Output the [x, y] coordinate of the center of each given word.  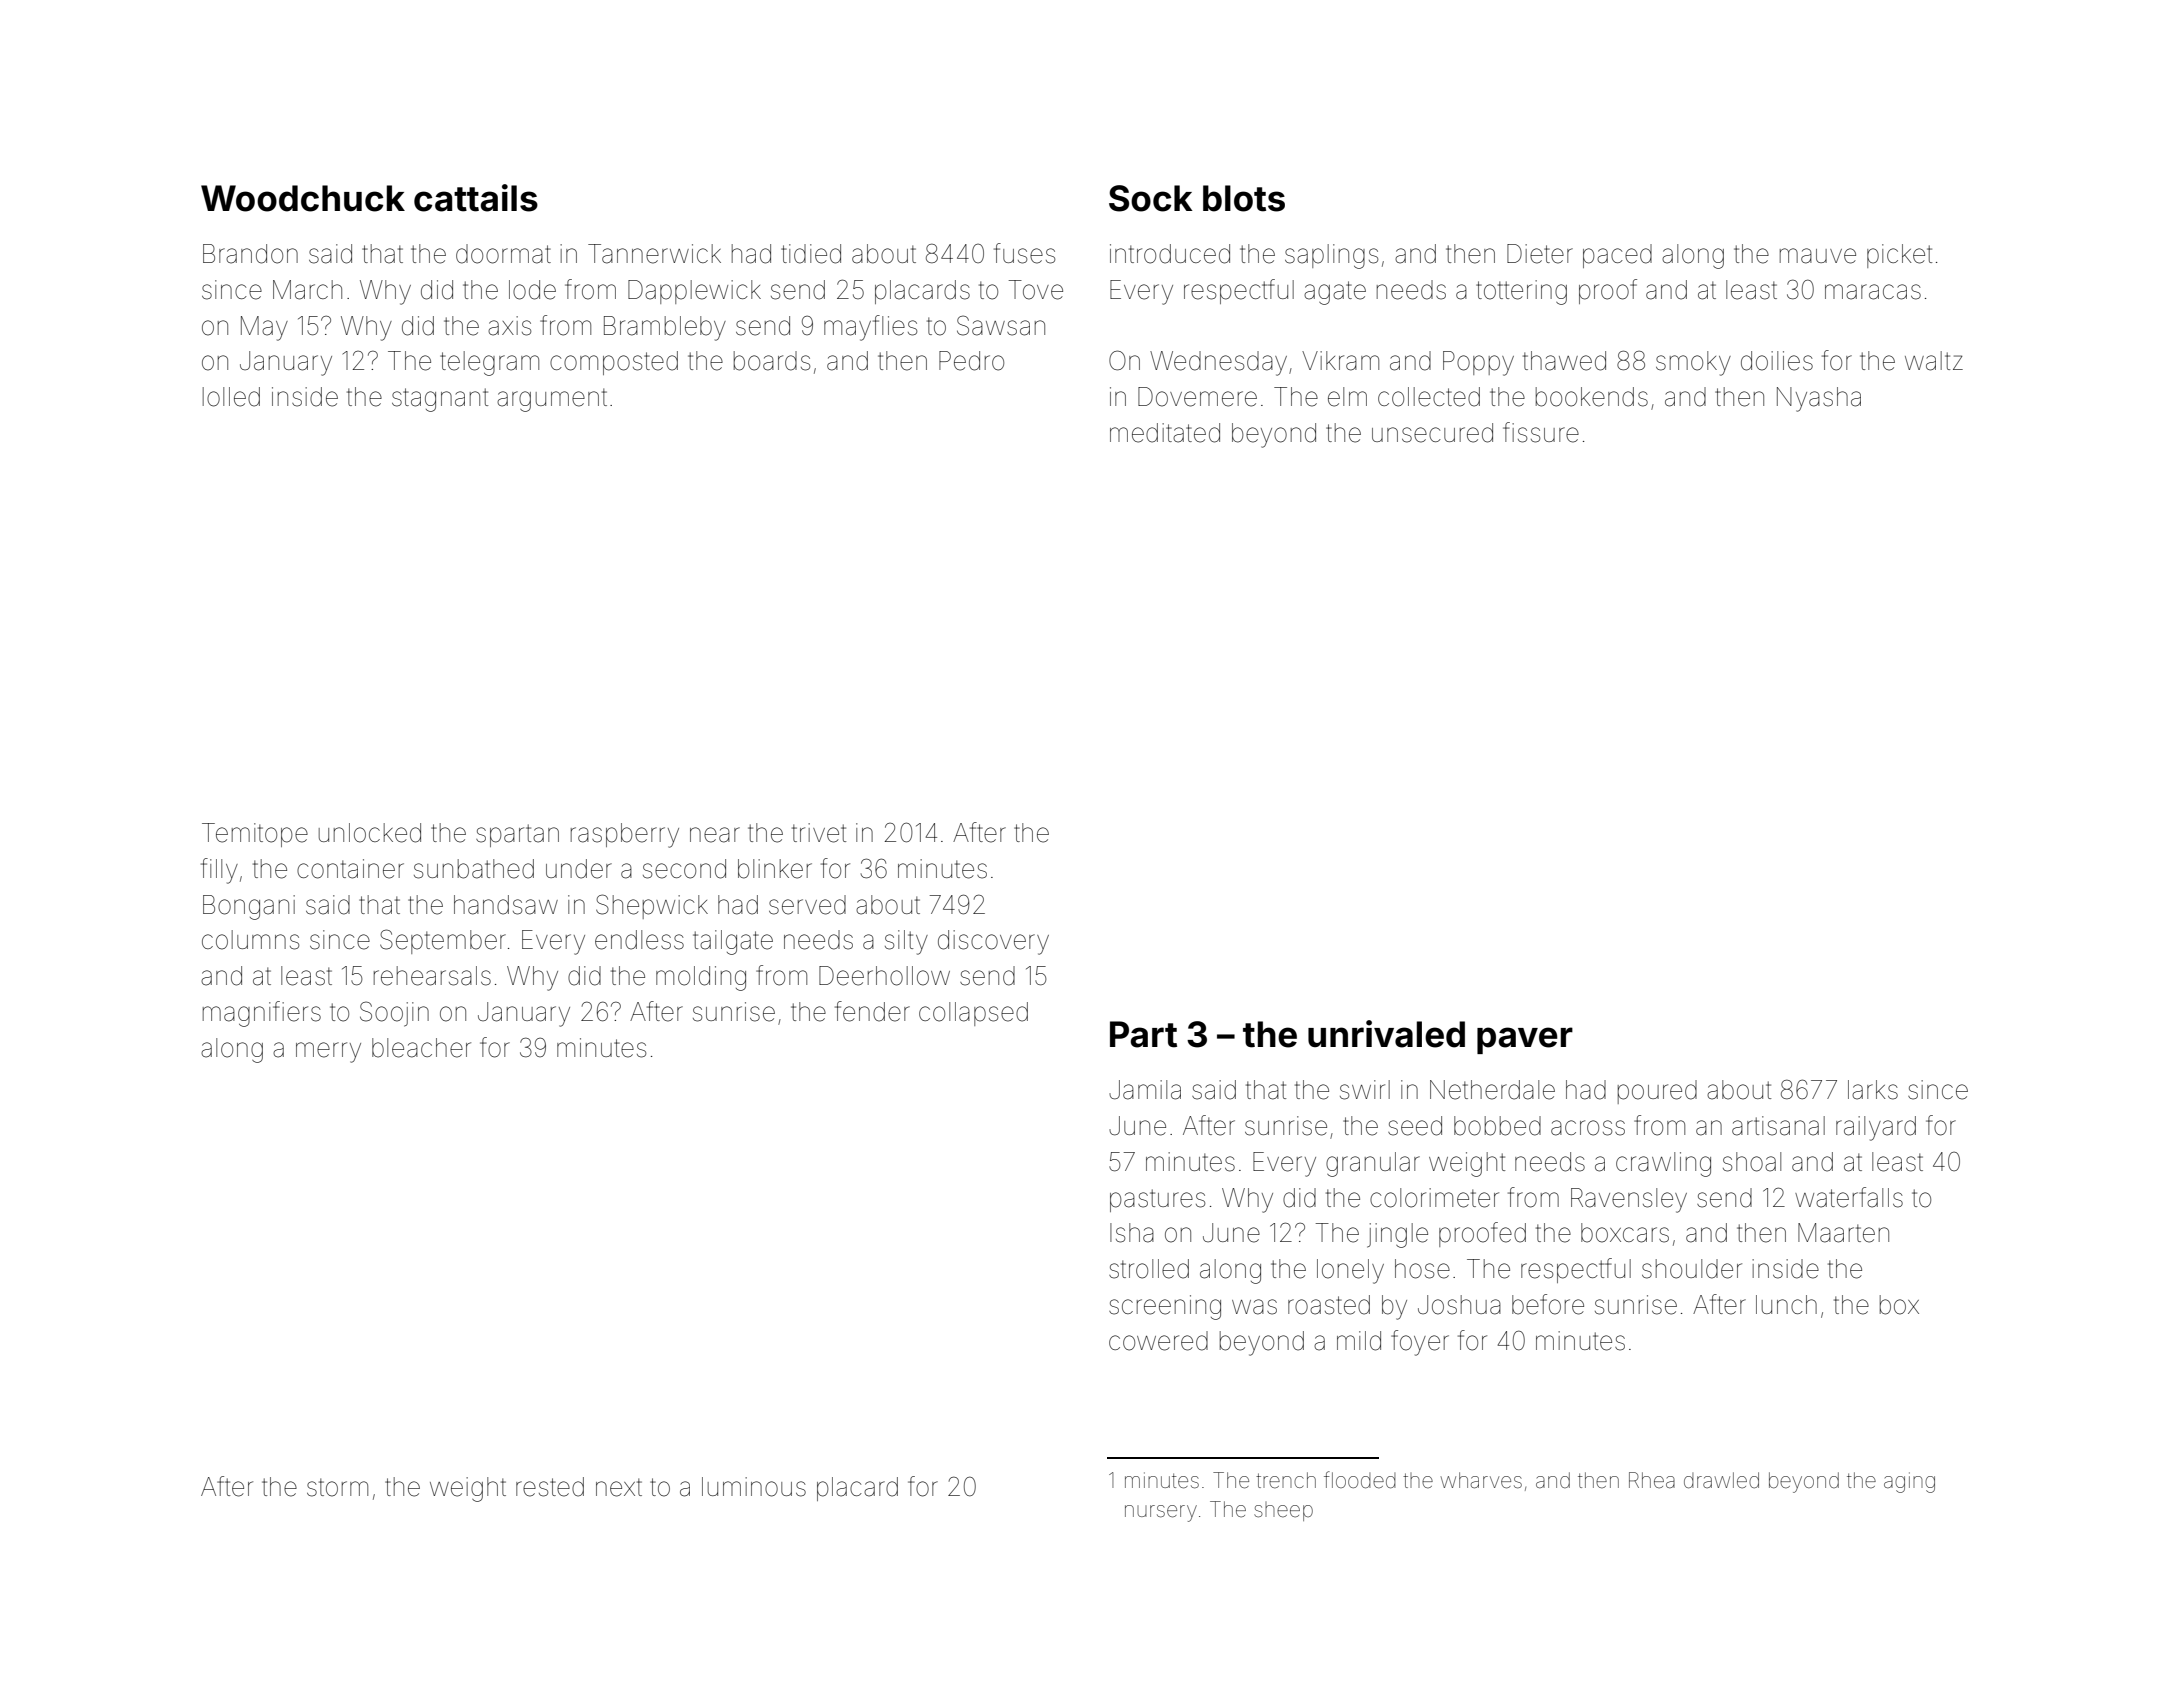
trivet [819, 833]
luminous [754, 1487]
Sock [1151, 198]
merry [328, 1052]
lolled [231, 397]
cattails [476, 198]
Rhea [1652, 1480]
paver [1525, 1040]
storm [337, 1487]
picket [1899, 256]
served [807, 905]
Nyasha [1819, 399]
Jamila [1145, 1090]
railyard [1876, 1128]
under [579, 869]
